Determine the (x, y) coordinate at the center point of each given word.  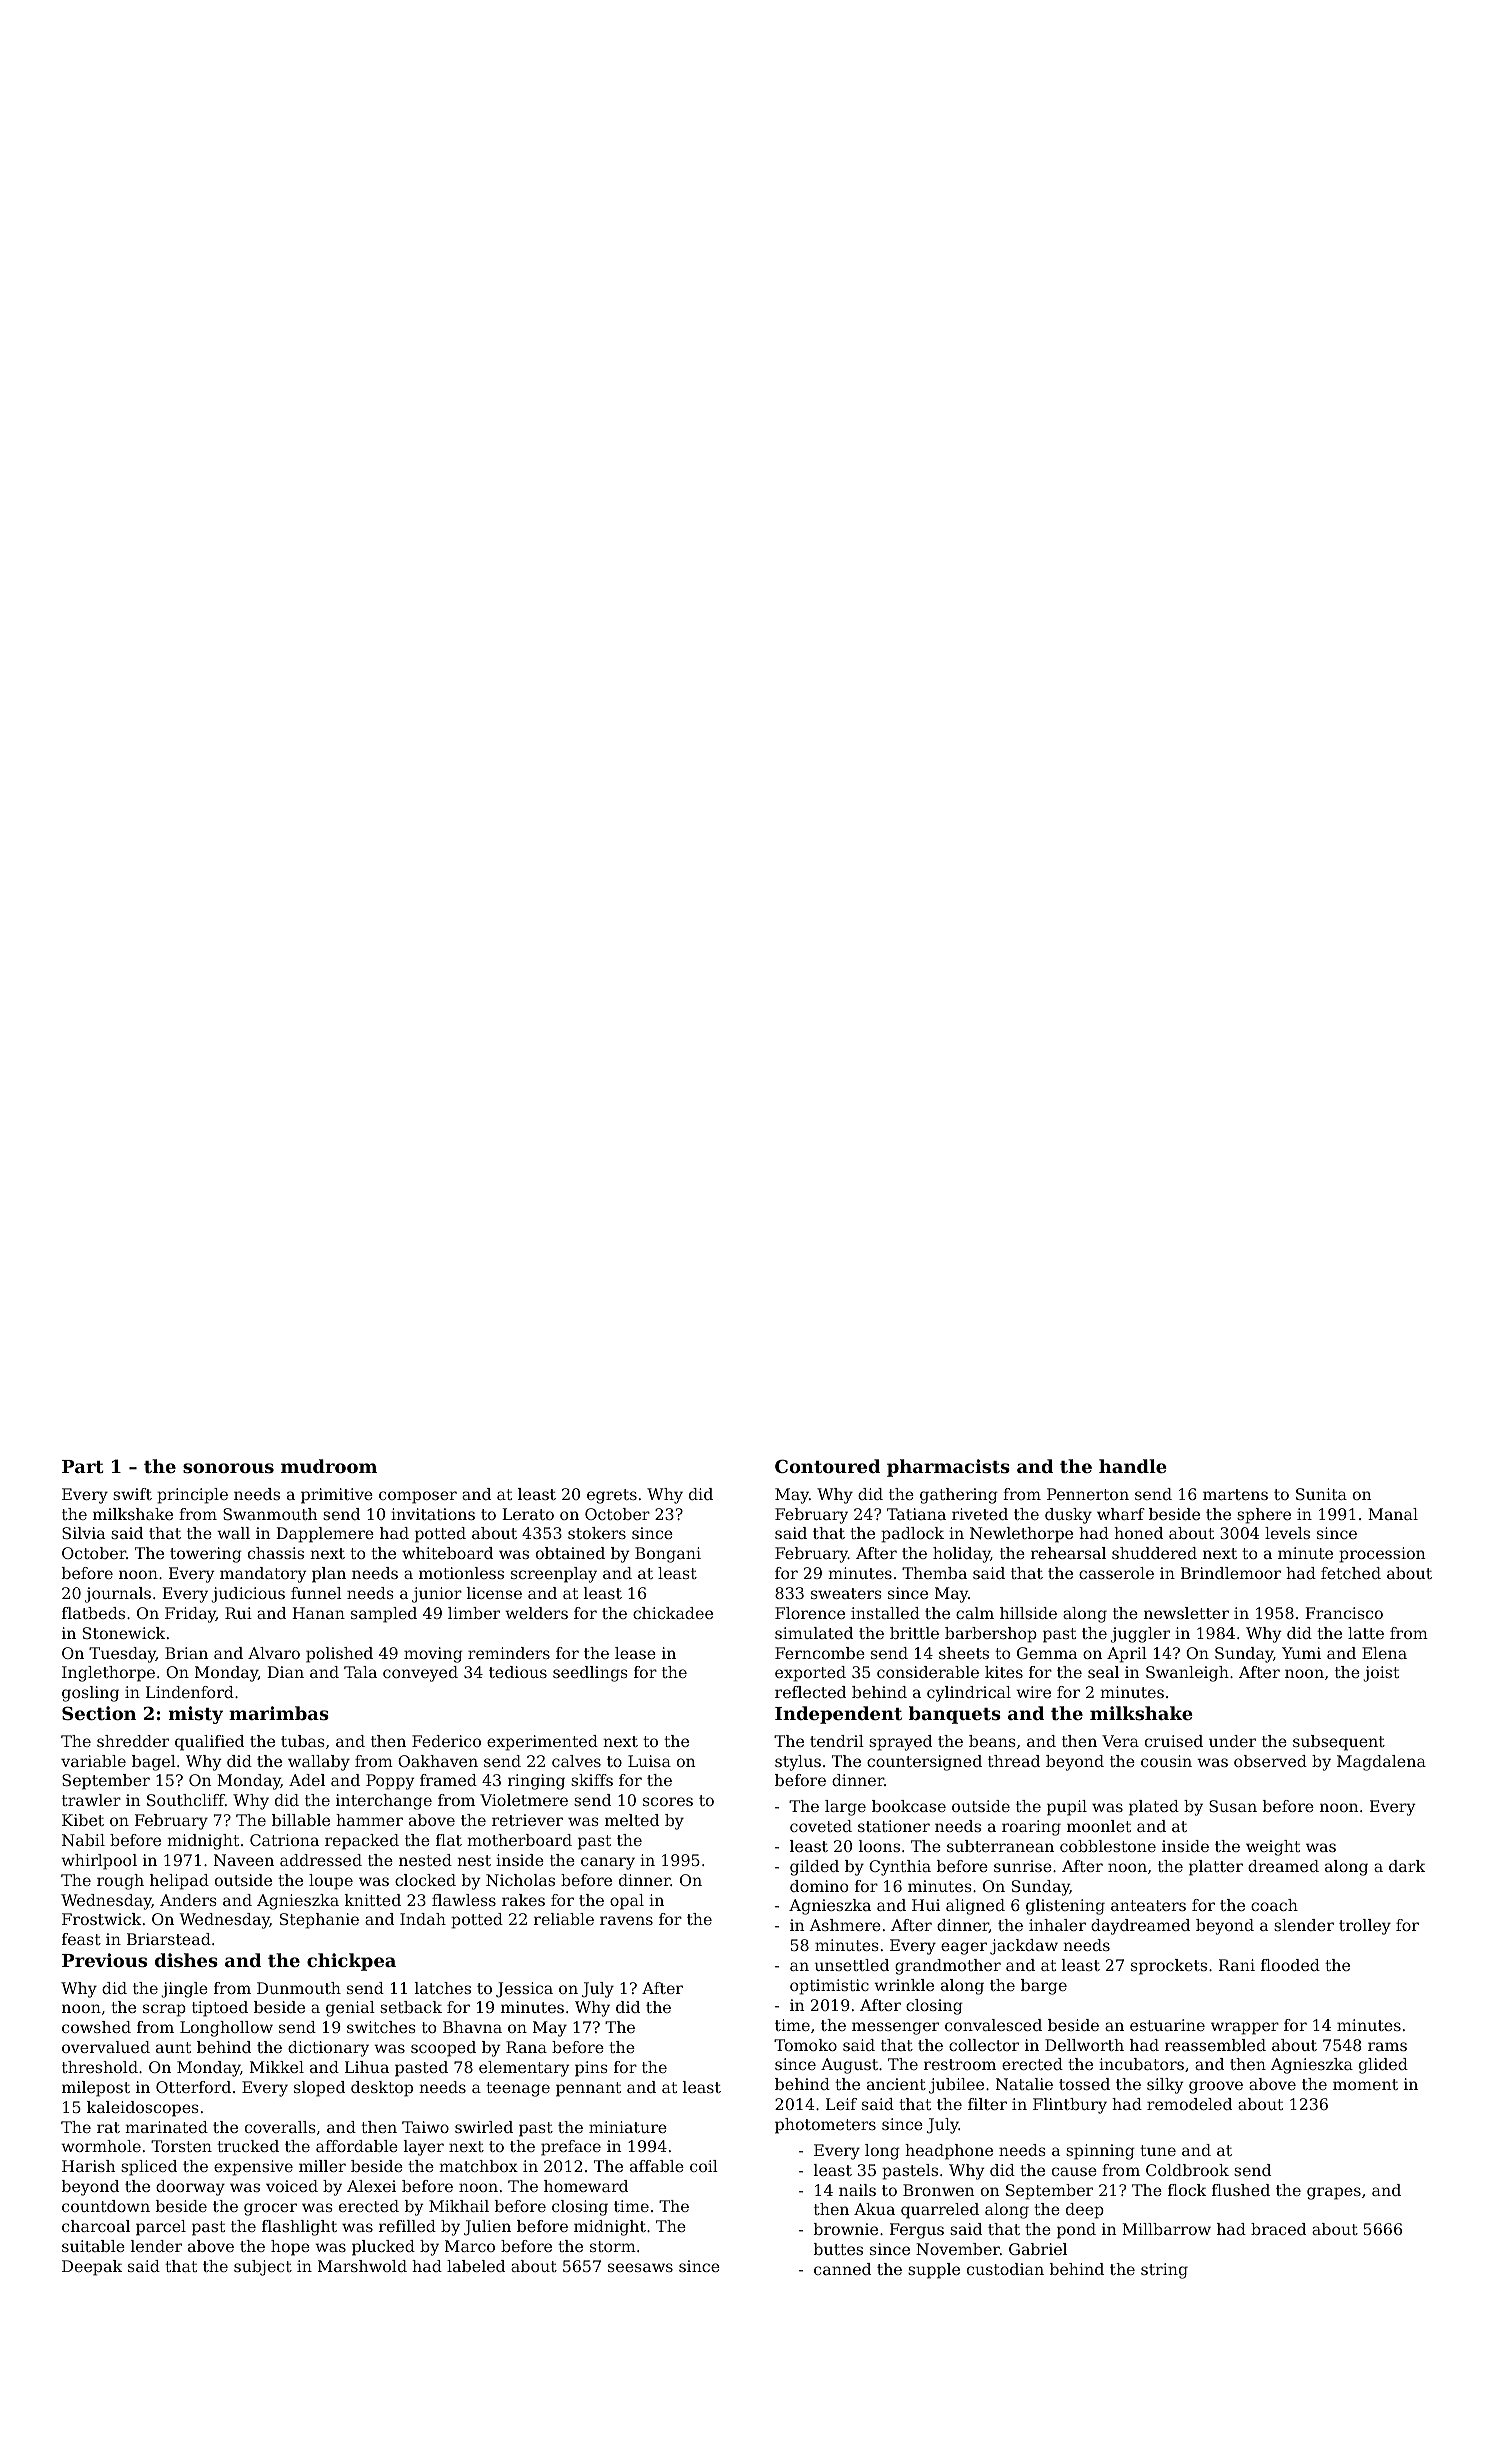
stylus (798, 1763)
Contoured (827, 1466)
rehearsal (1068, 1553)
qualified (209, 1743)
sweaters (846, 1593)
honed (1138, 1533)
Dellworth (1084, 2045)
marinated (166, 2127)
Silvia (83, 1533)
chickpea (351, 1962)
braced (1278, 2229)
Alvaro (274, 1653)
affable (657, 2166)
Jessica (524, 1990)
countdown (106, 2206)
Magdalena (1381, 1763)
